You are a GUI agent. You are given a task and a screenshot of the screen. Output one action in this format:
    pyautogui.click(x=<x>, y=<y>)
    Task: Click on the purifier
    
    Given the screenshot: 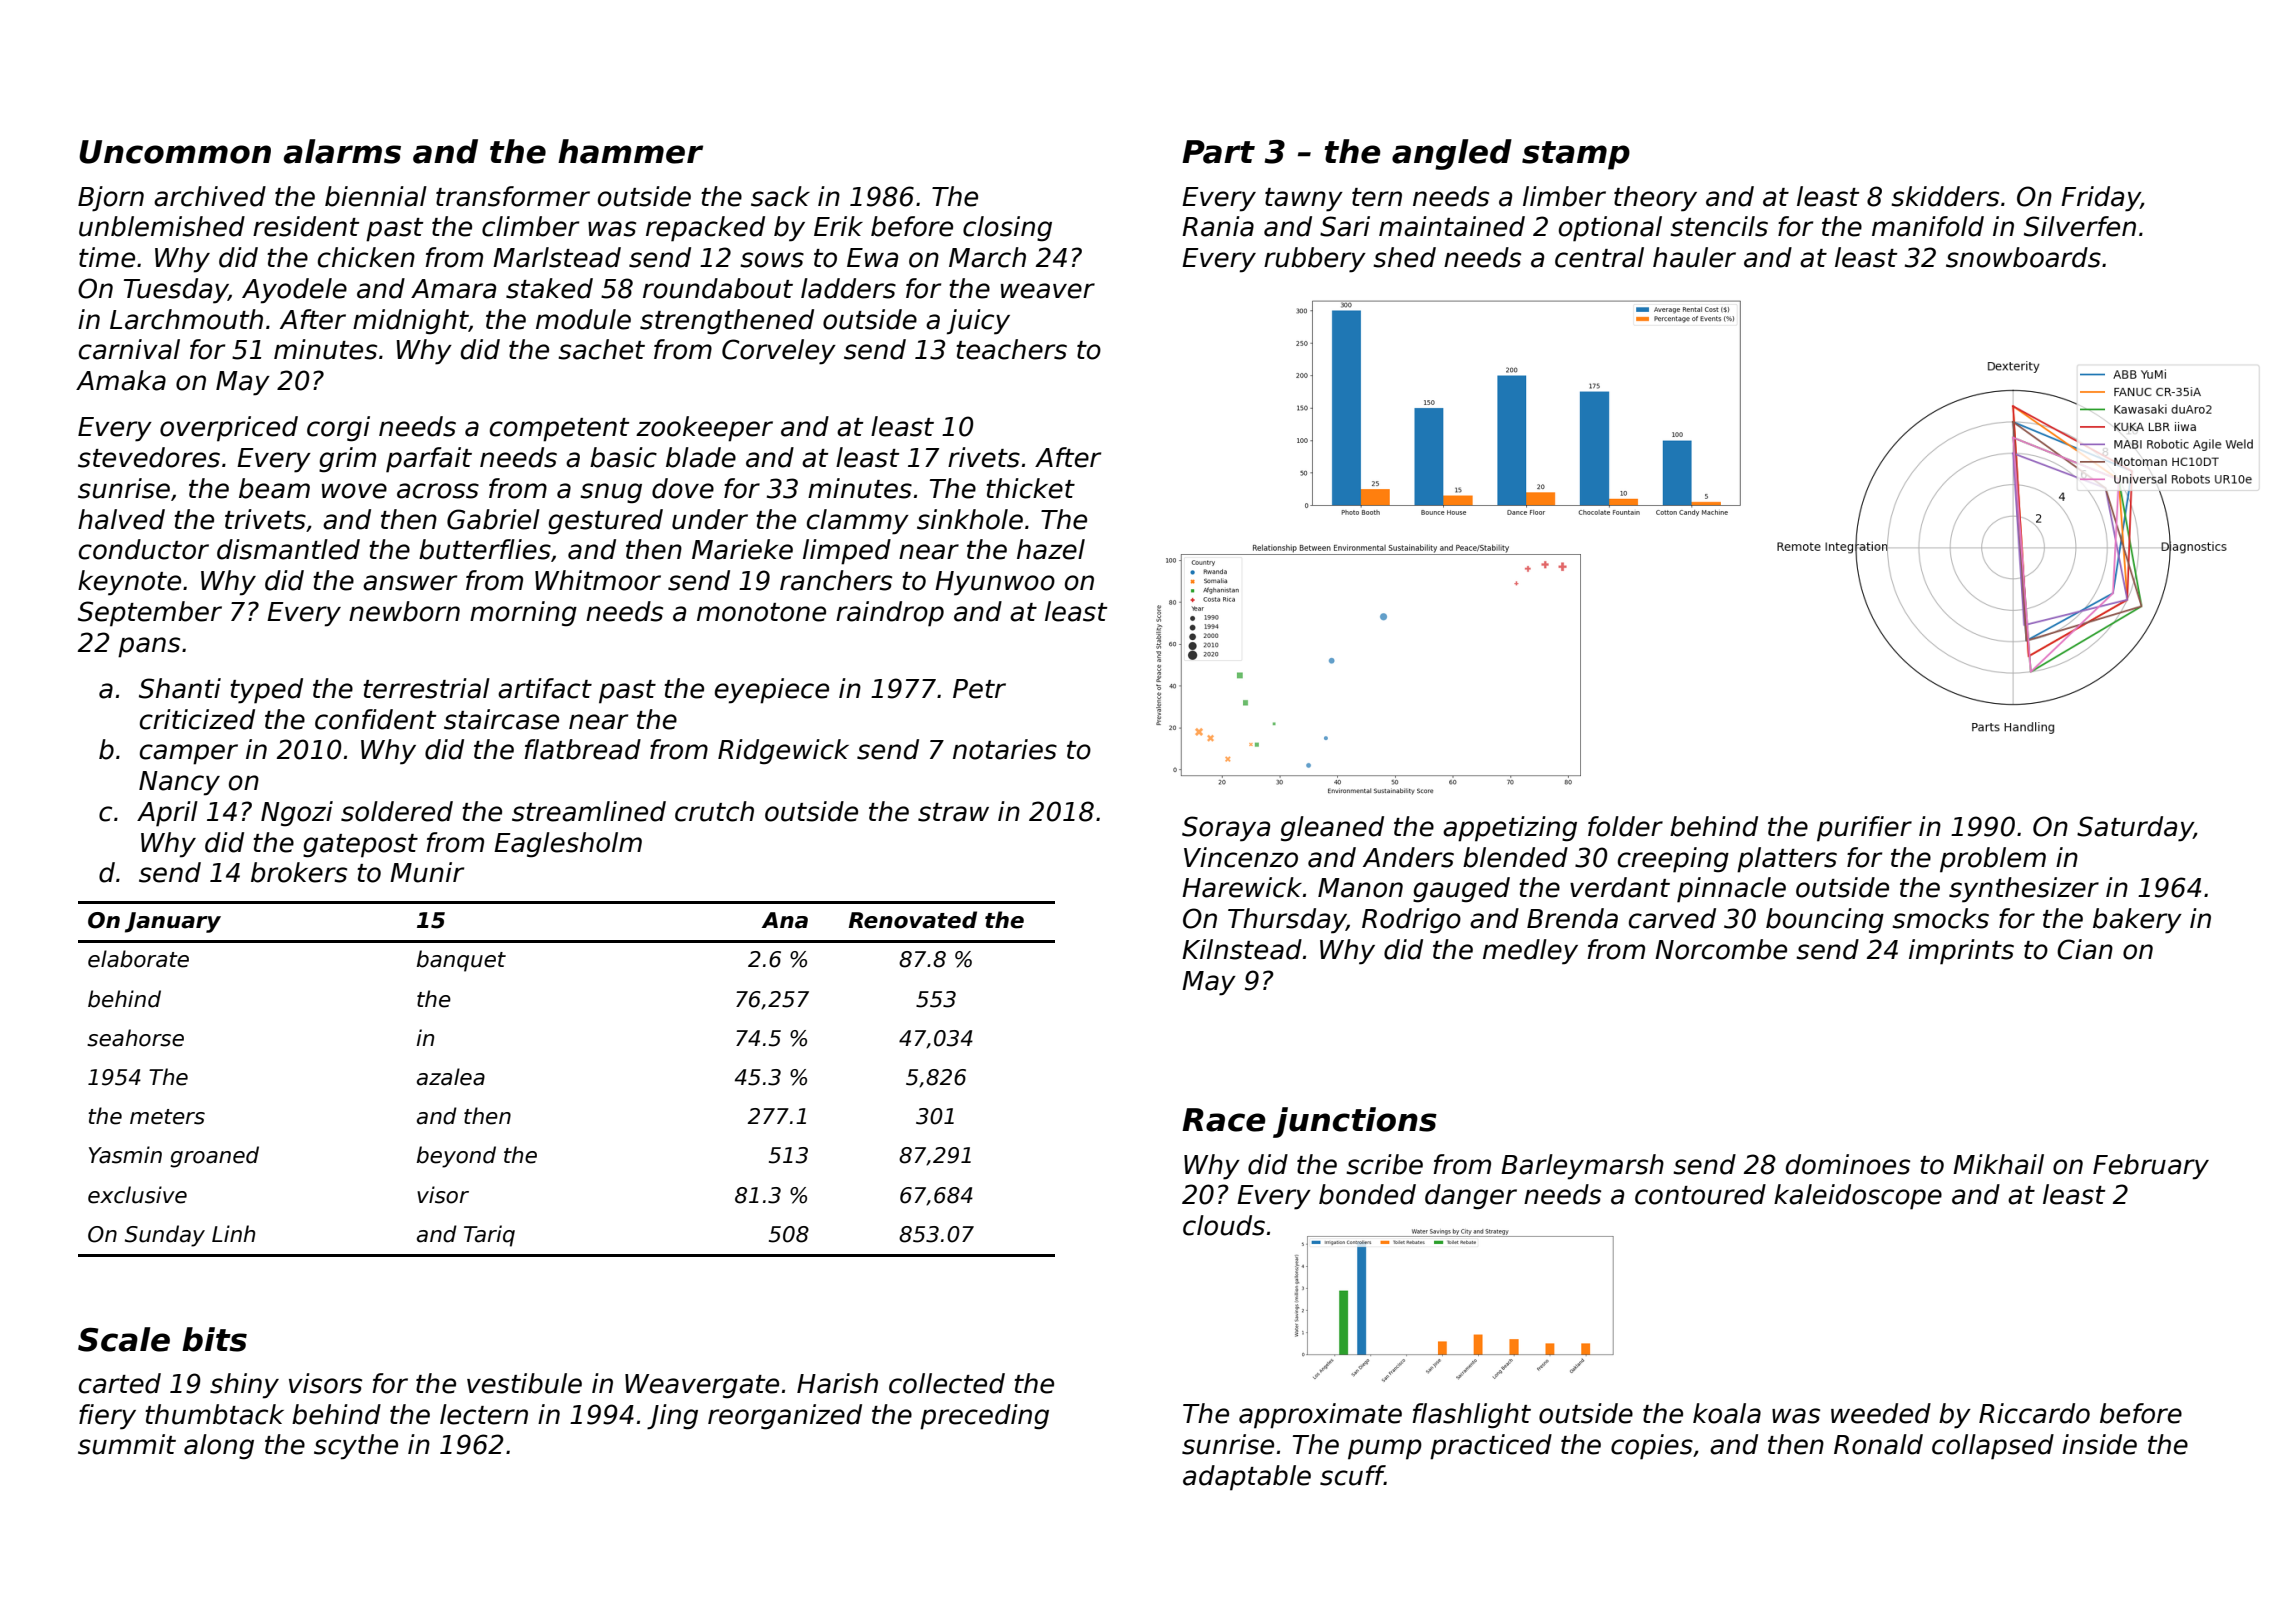 What is the action you would take?
    pyautogui.click(x=1864, y=829)
